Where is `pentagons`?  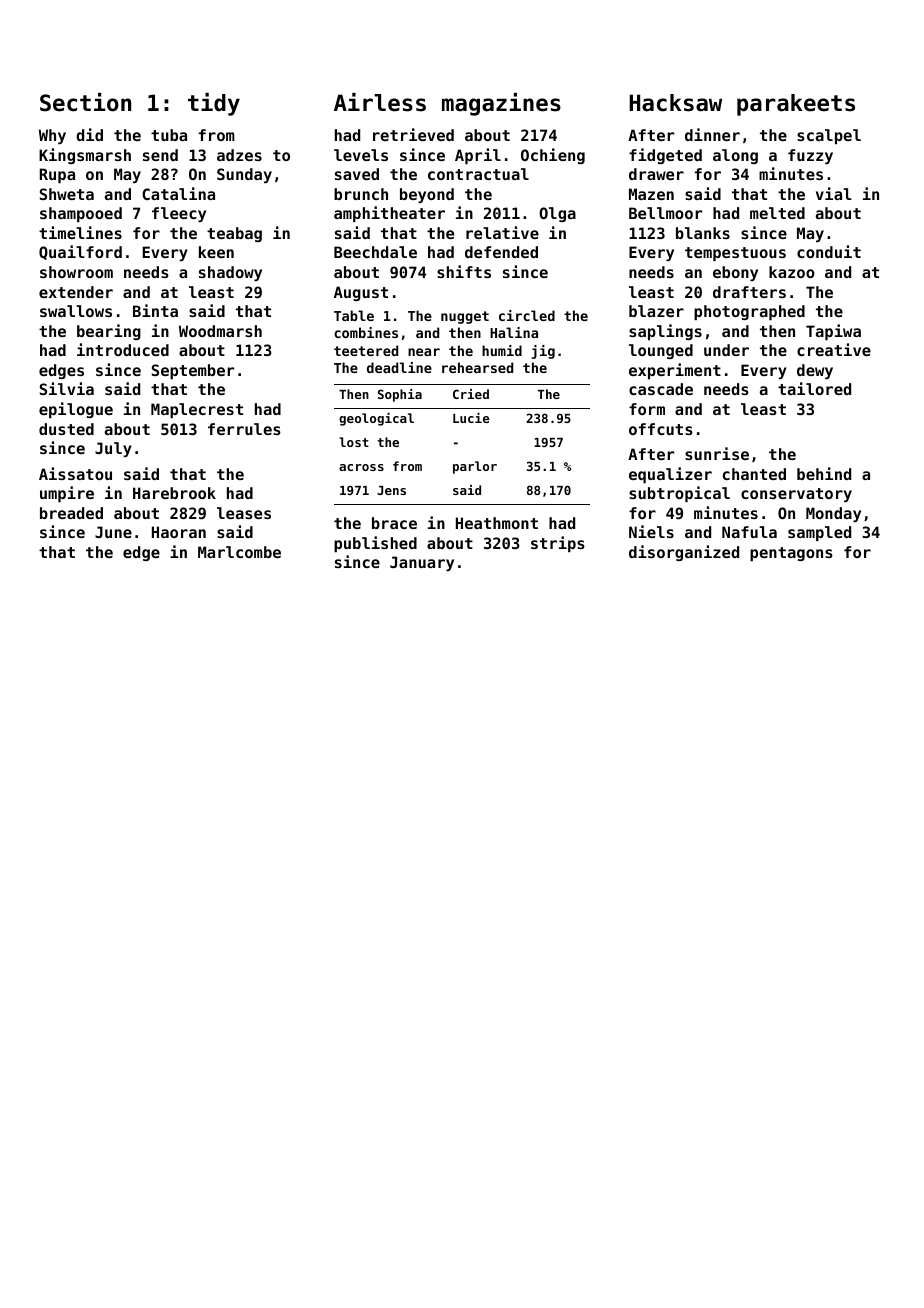
pentagons is located at coordinates (791, 554).
